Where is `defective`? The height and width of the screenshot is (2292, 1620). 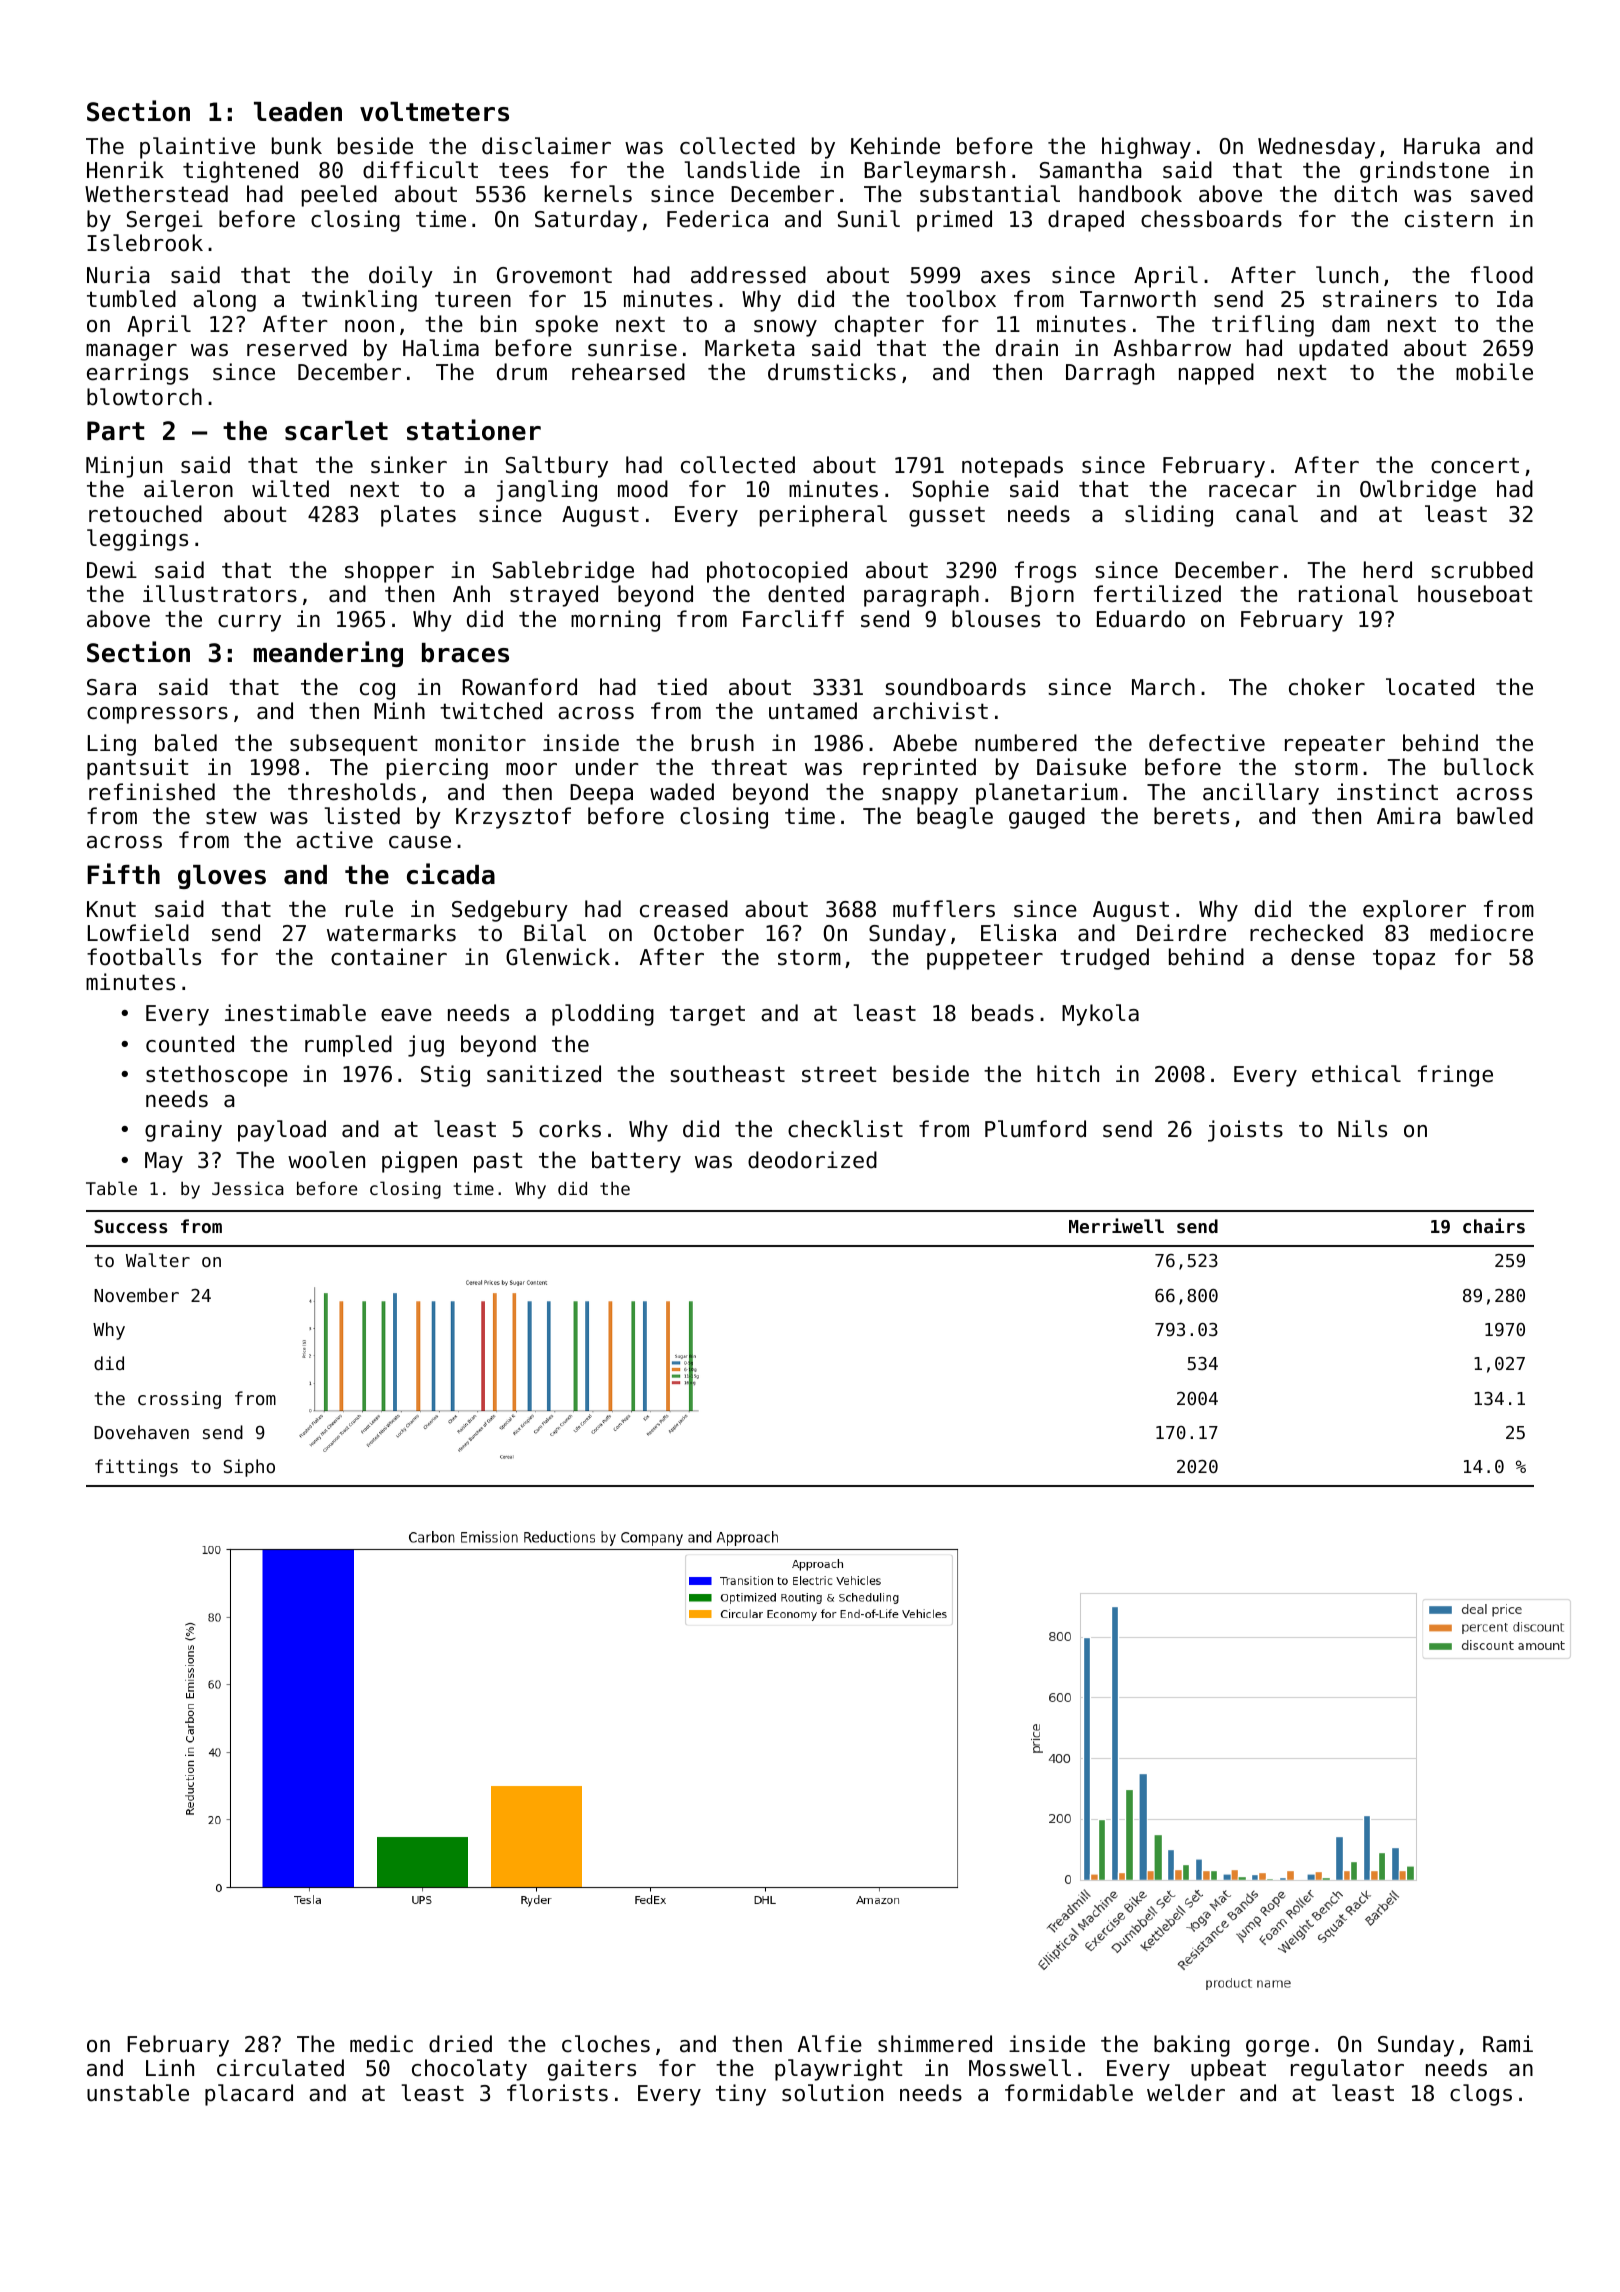
defective is located at coordinates (1207, 743).
